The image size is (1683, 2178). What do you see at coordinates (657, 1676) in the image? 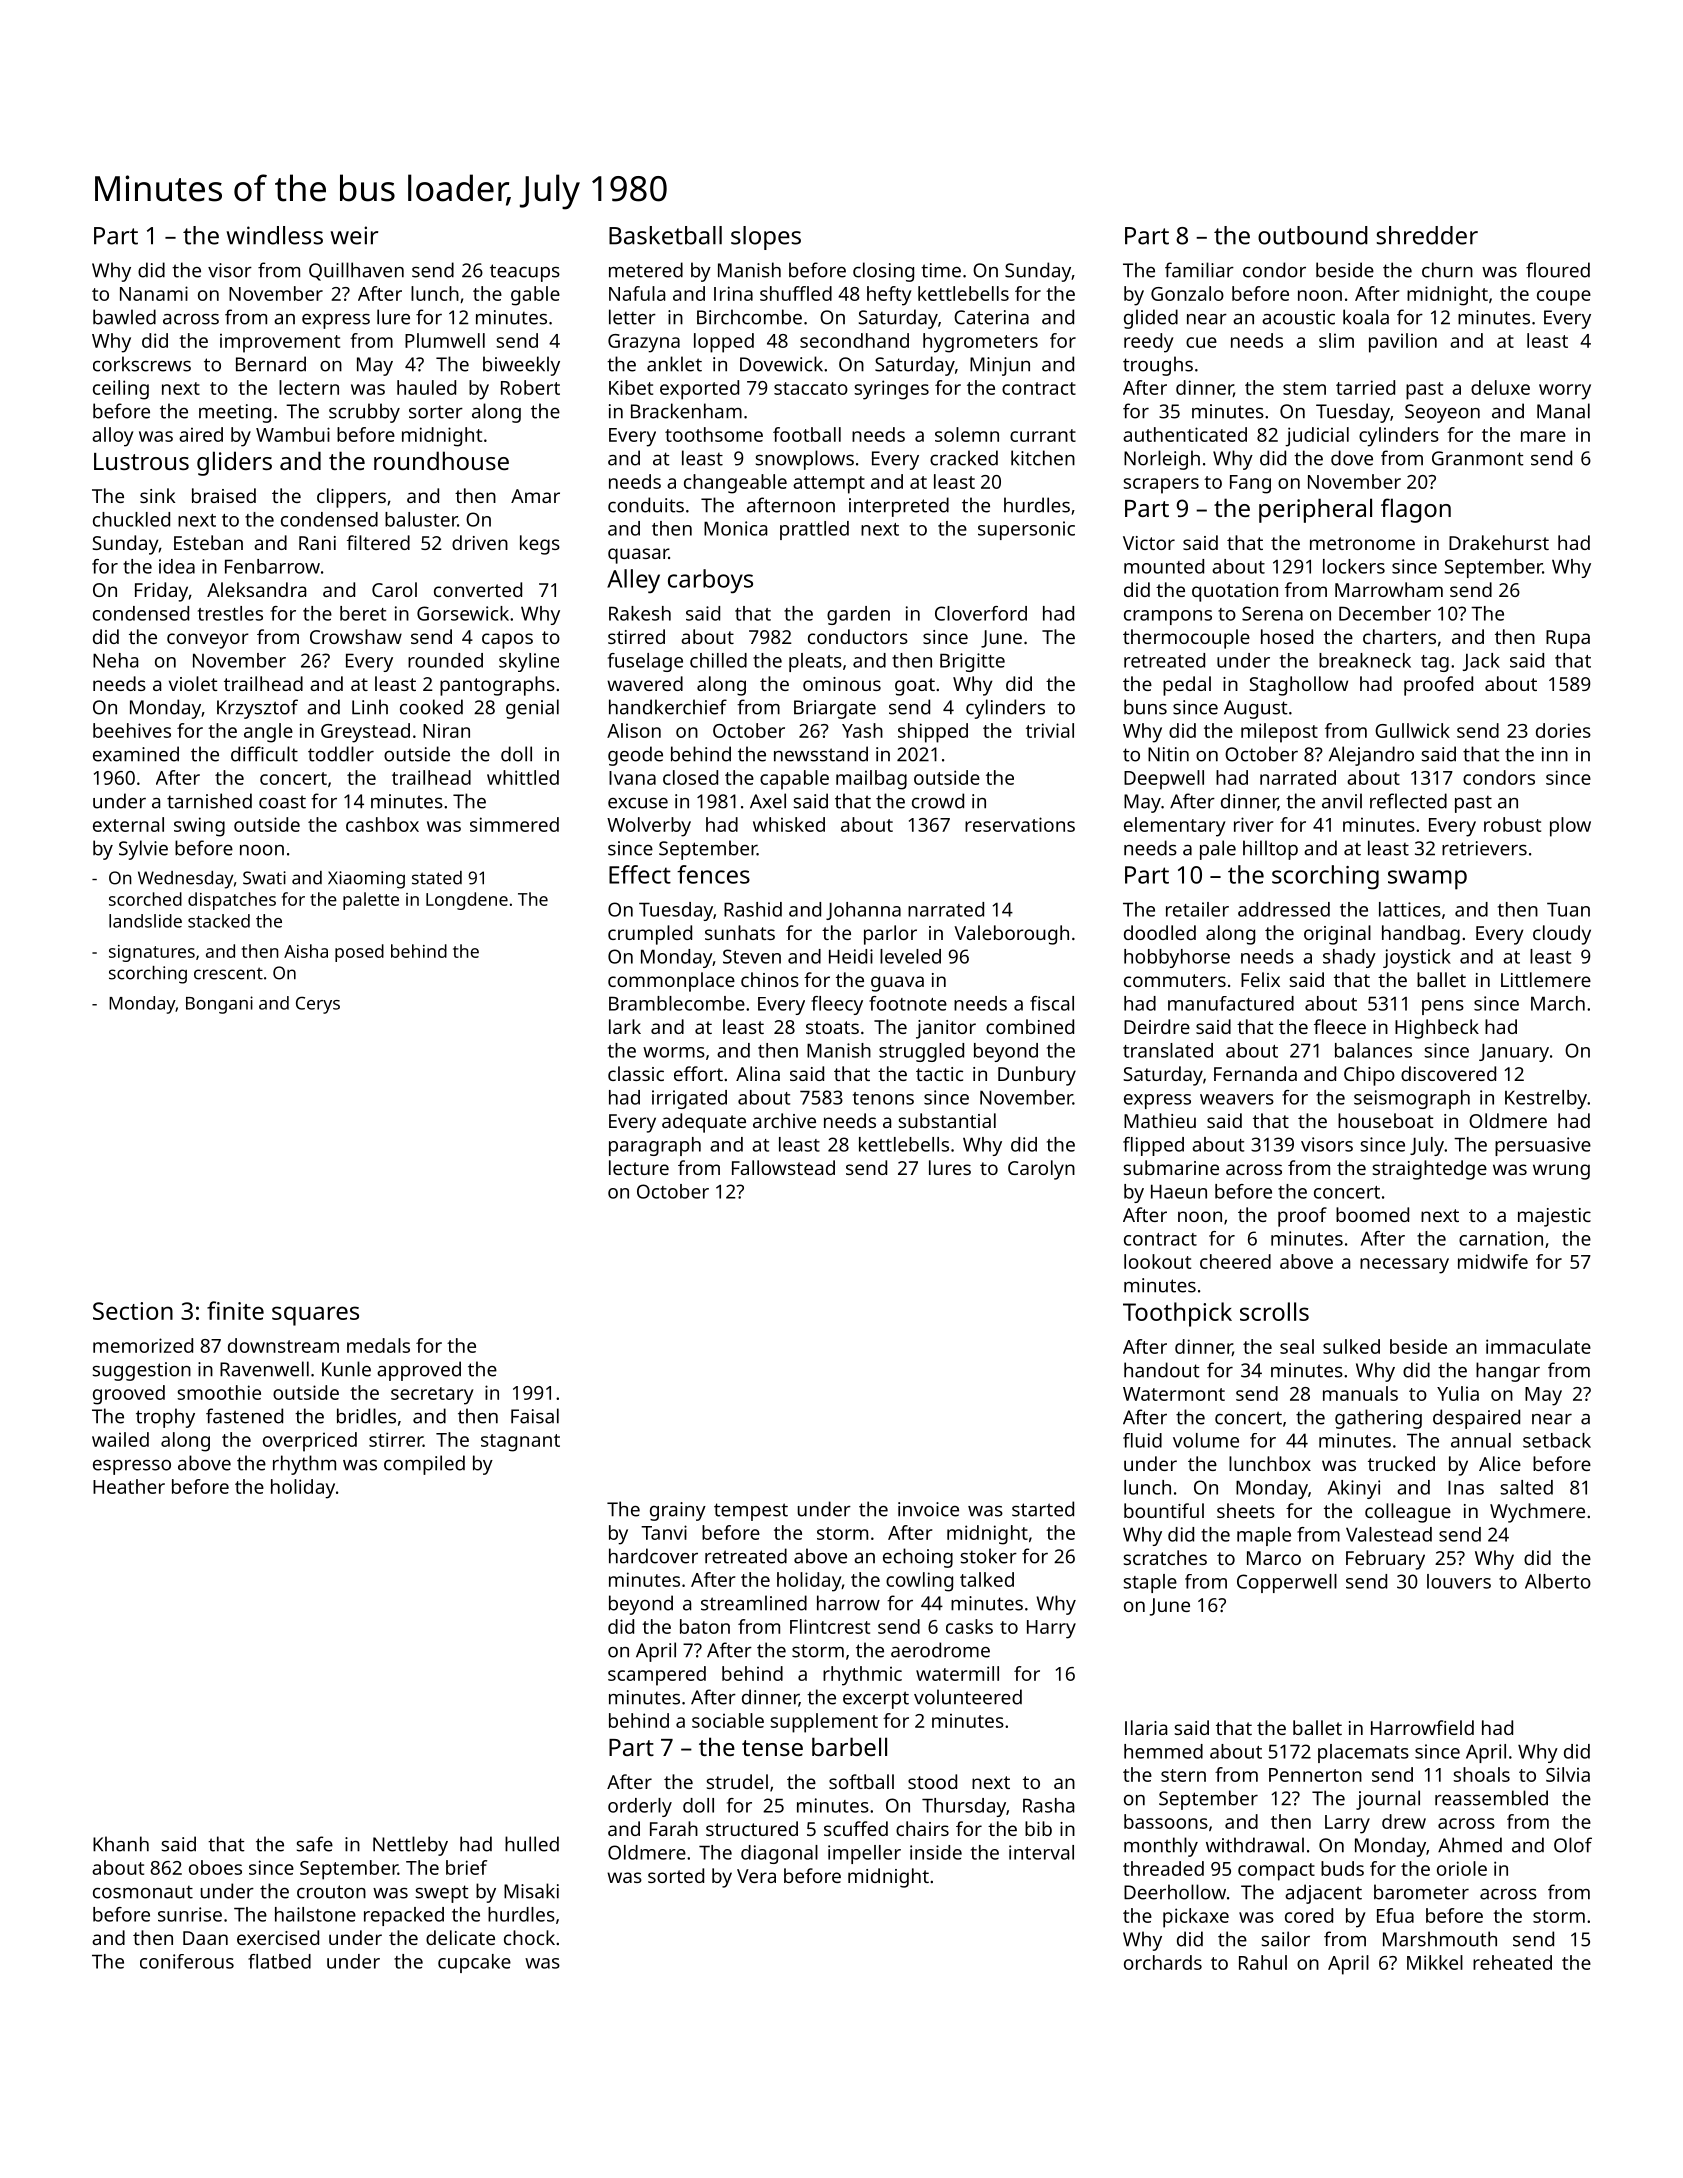
I see `scampered` at bounding box center [657, 1676].
